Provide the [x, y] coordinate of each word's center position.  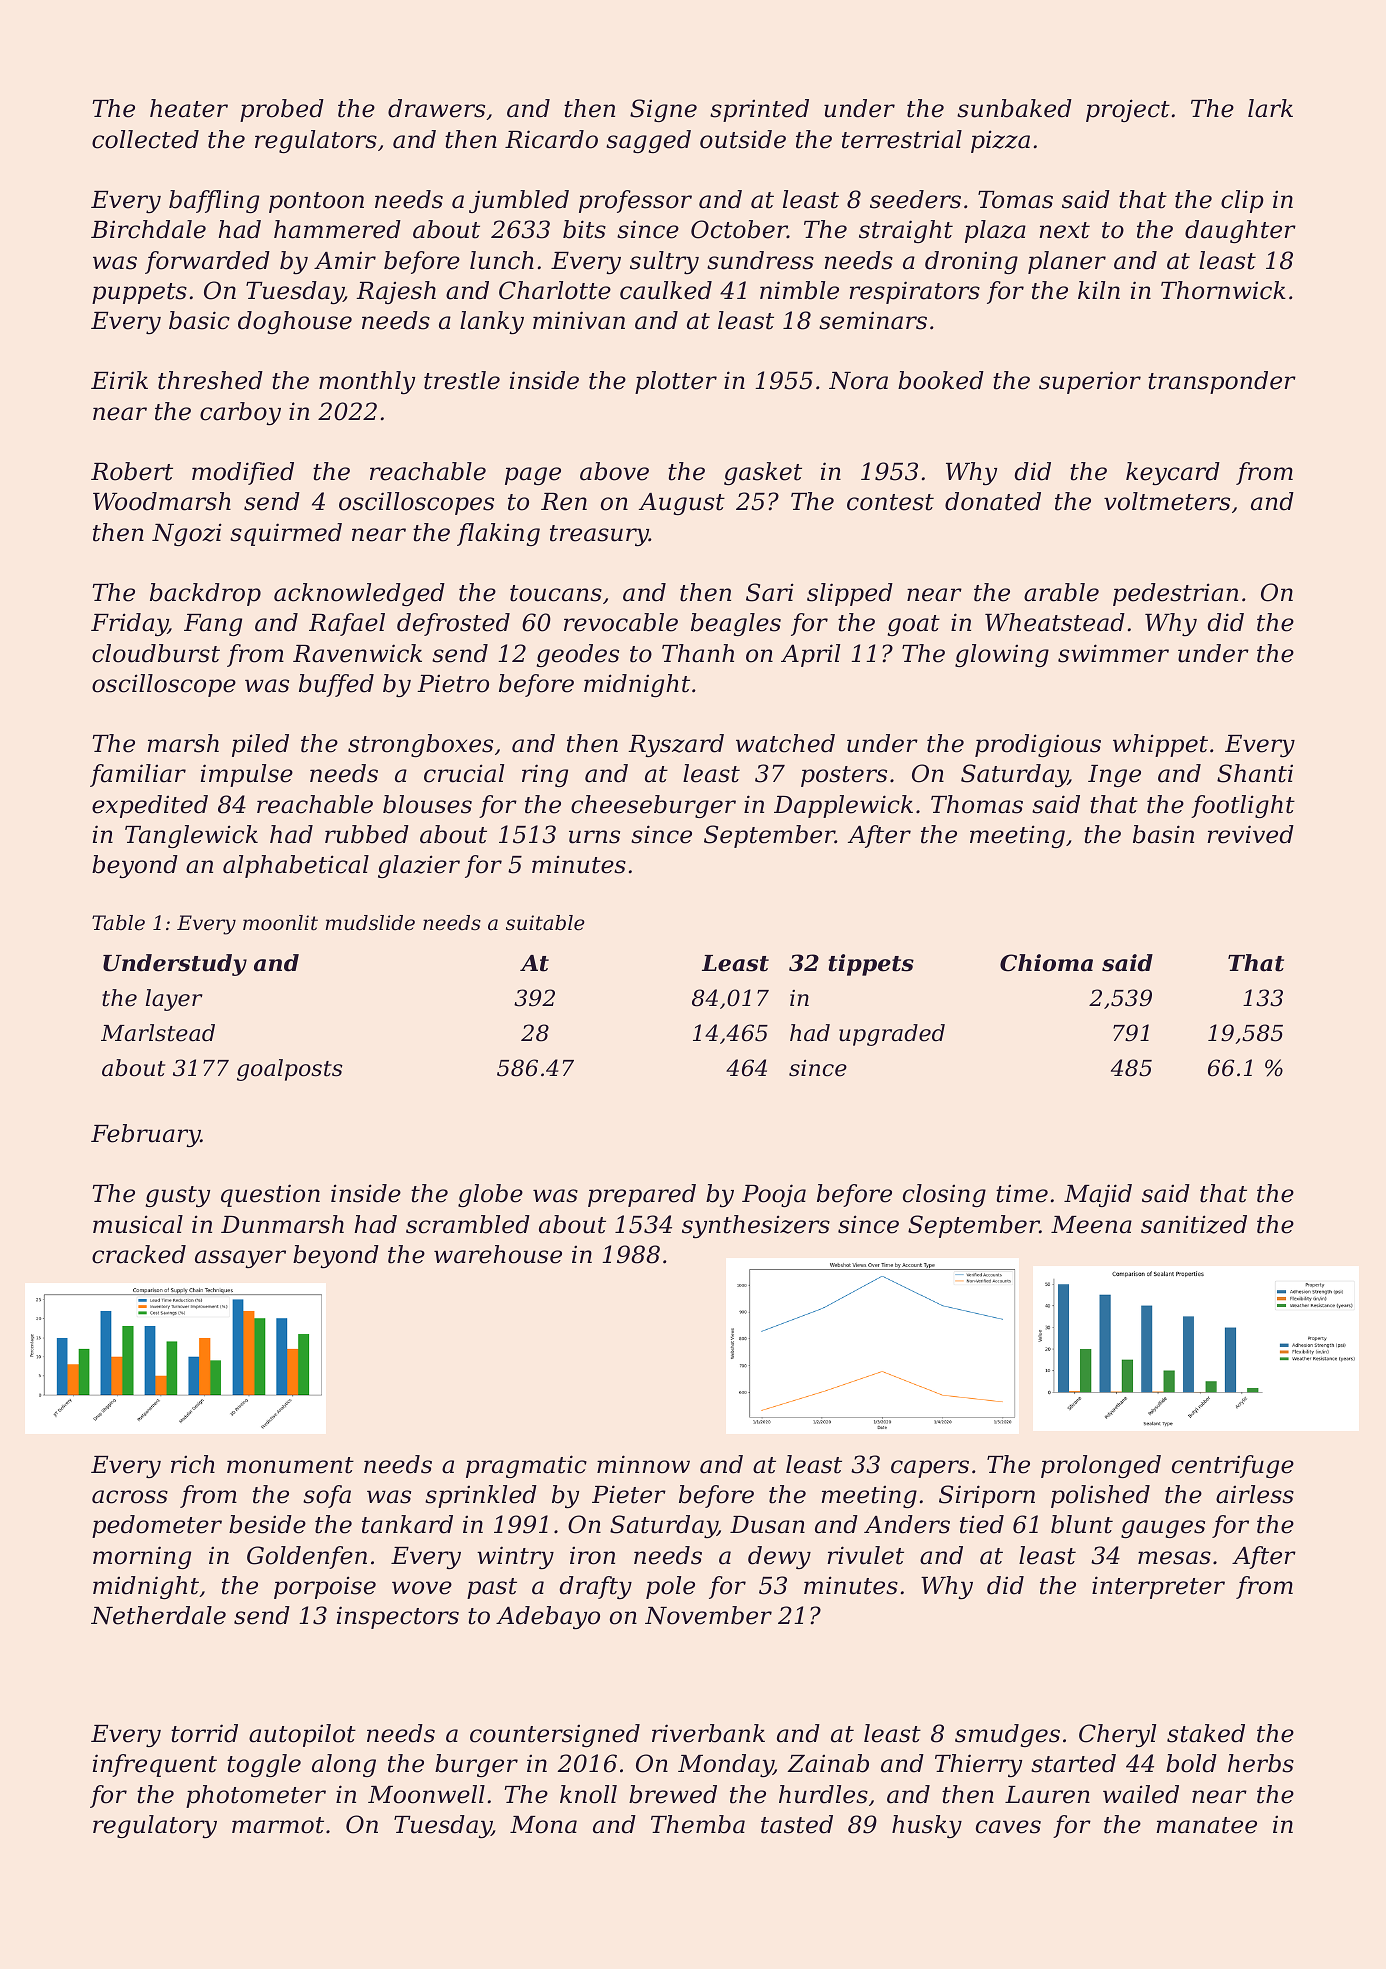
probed [282, 110]
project [1128, 110]
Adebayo [548, 1617]
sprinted [759, 110]
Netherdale [158, 1615]
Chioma [1046, 963]
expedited [150, 806]
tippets [871, 965]
